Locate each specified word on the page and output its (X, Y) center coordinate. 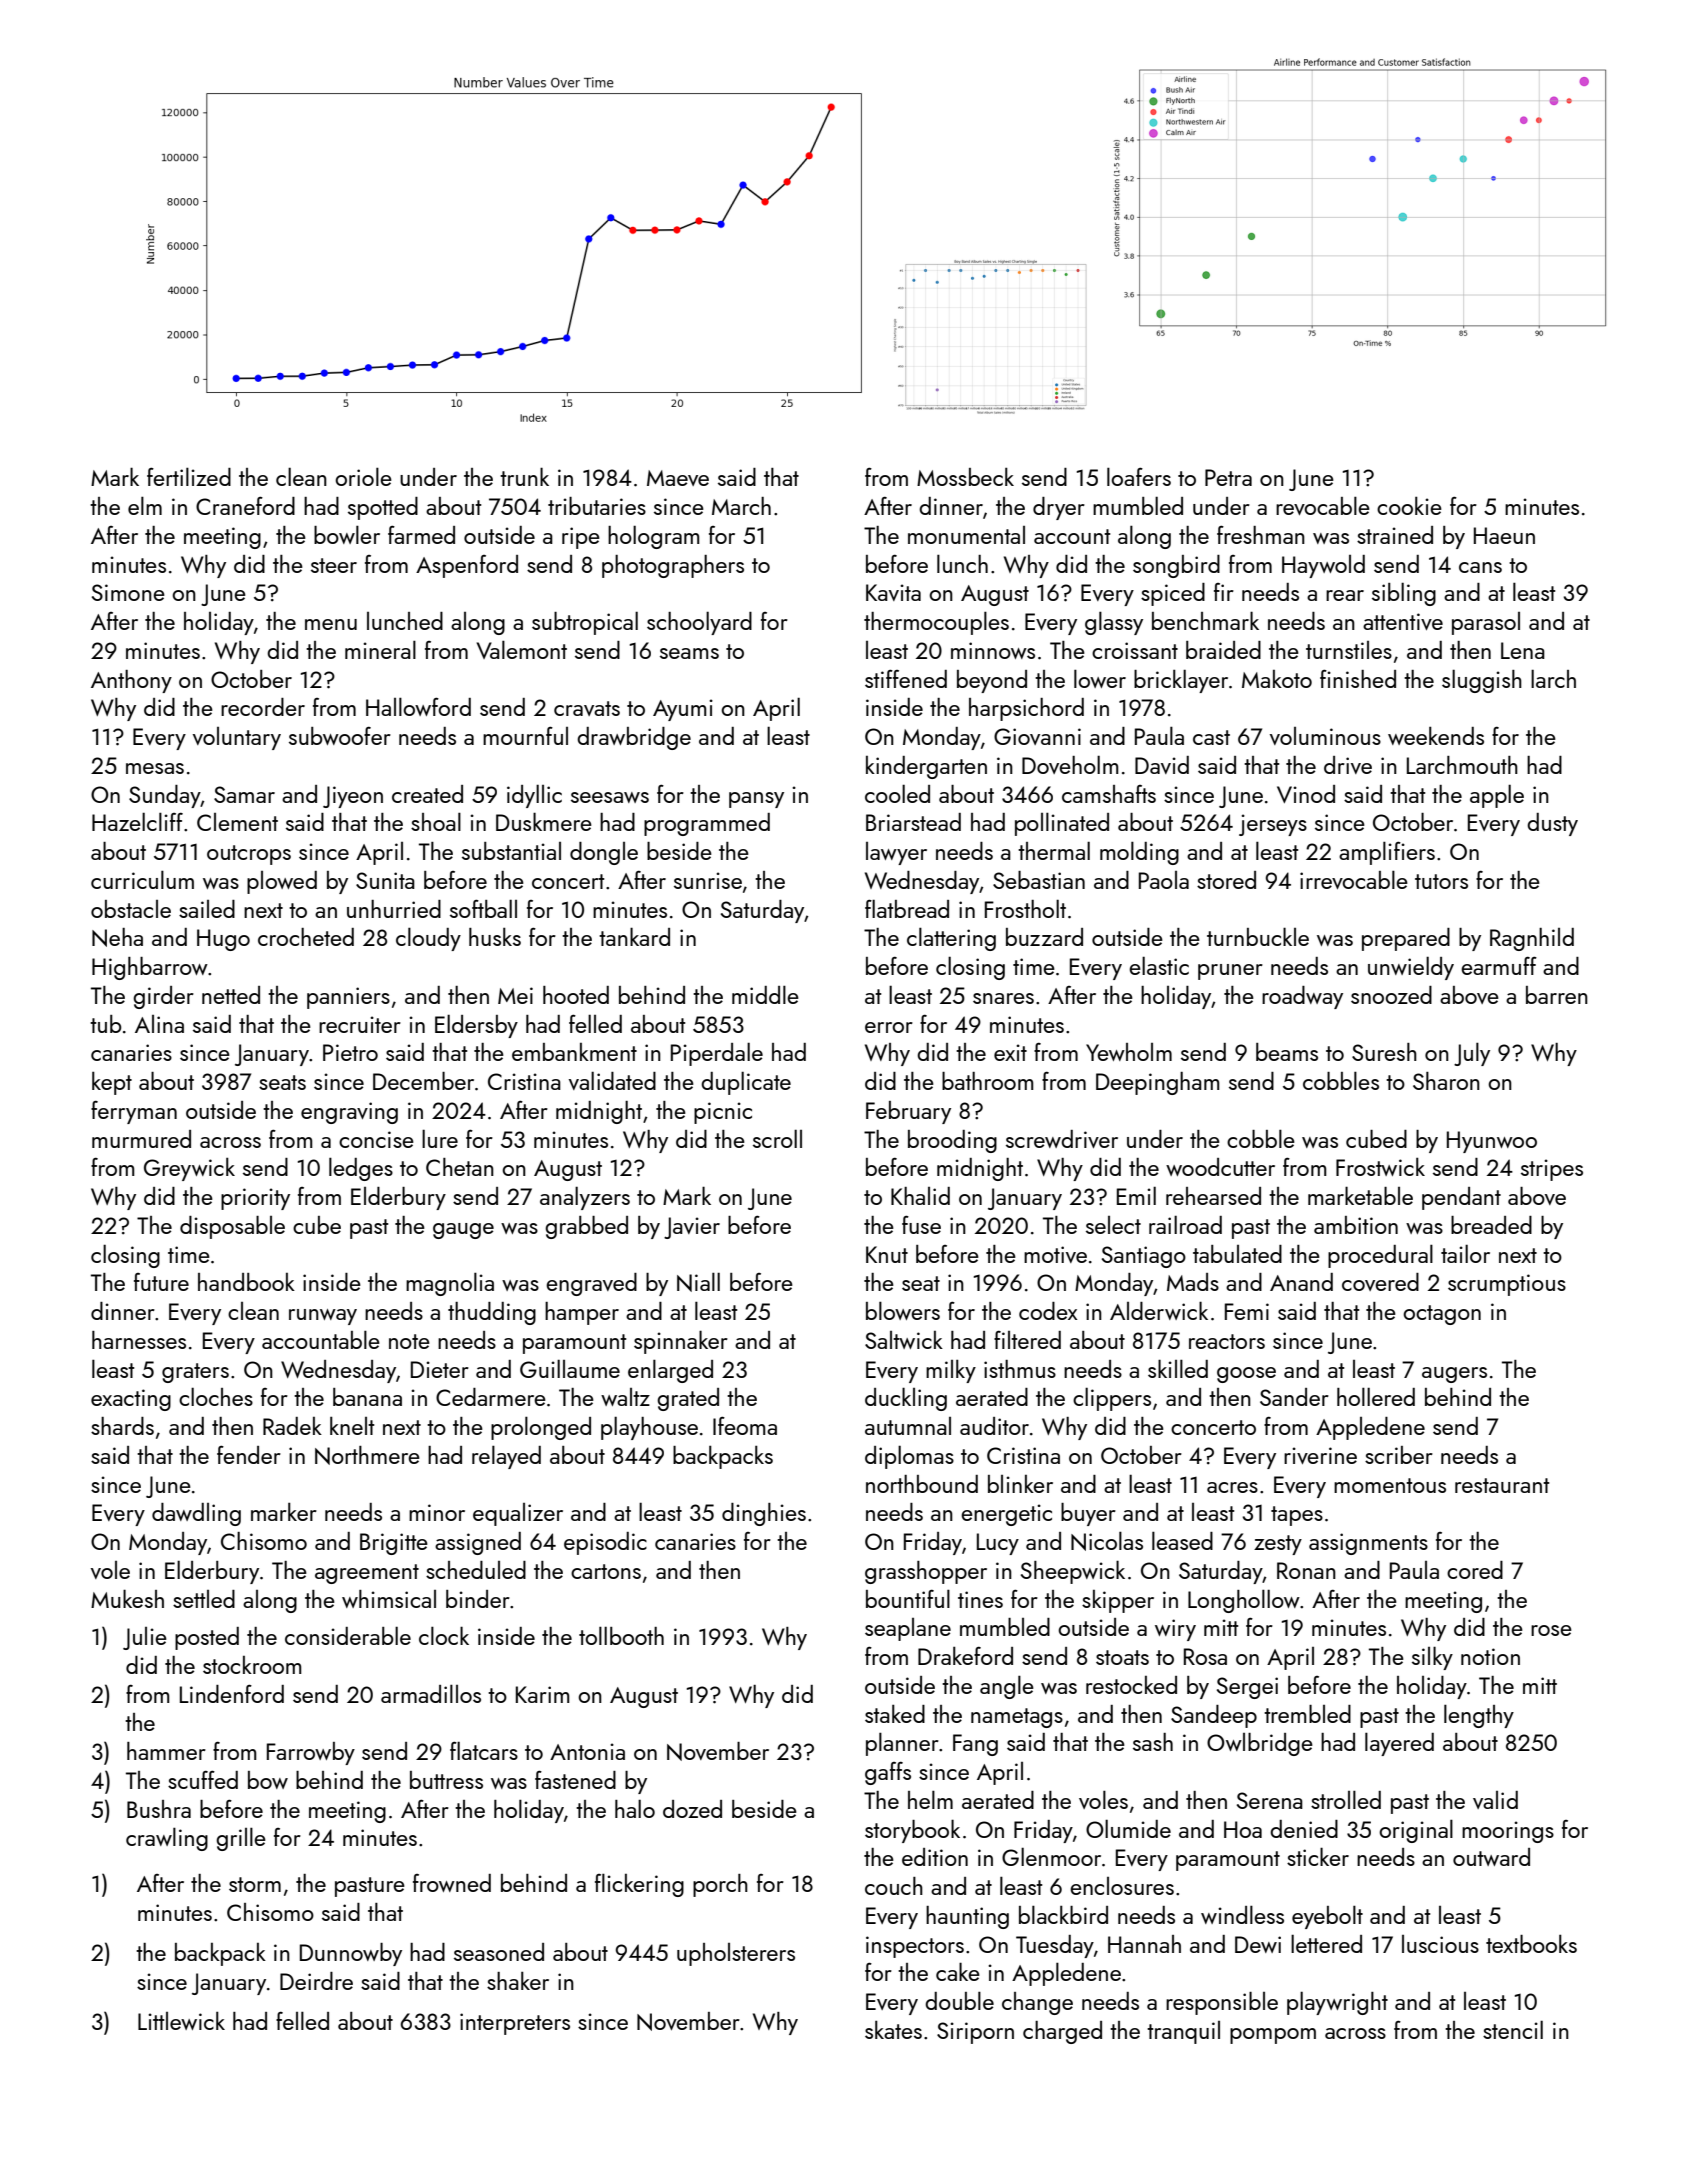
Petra (1228, 477)
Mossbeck (965, 476)
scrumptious (1507, 1285)
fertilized (189, 476)
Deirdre (316, 1981)
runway (323, 1317)
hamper (582, 1313)
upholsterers (736, 1954)
